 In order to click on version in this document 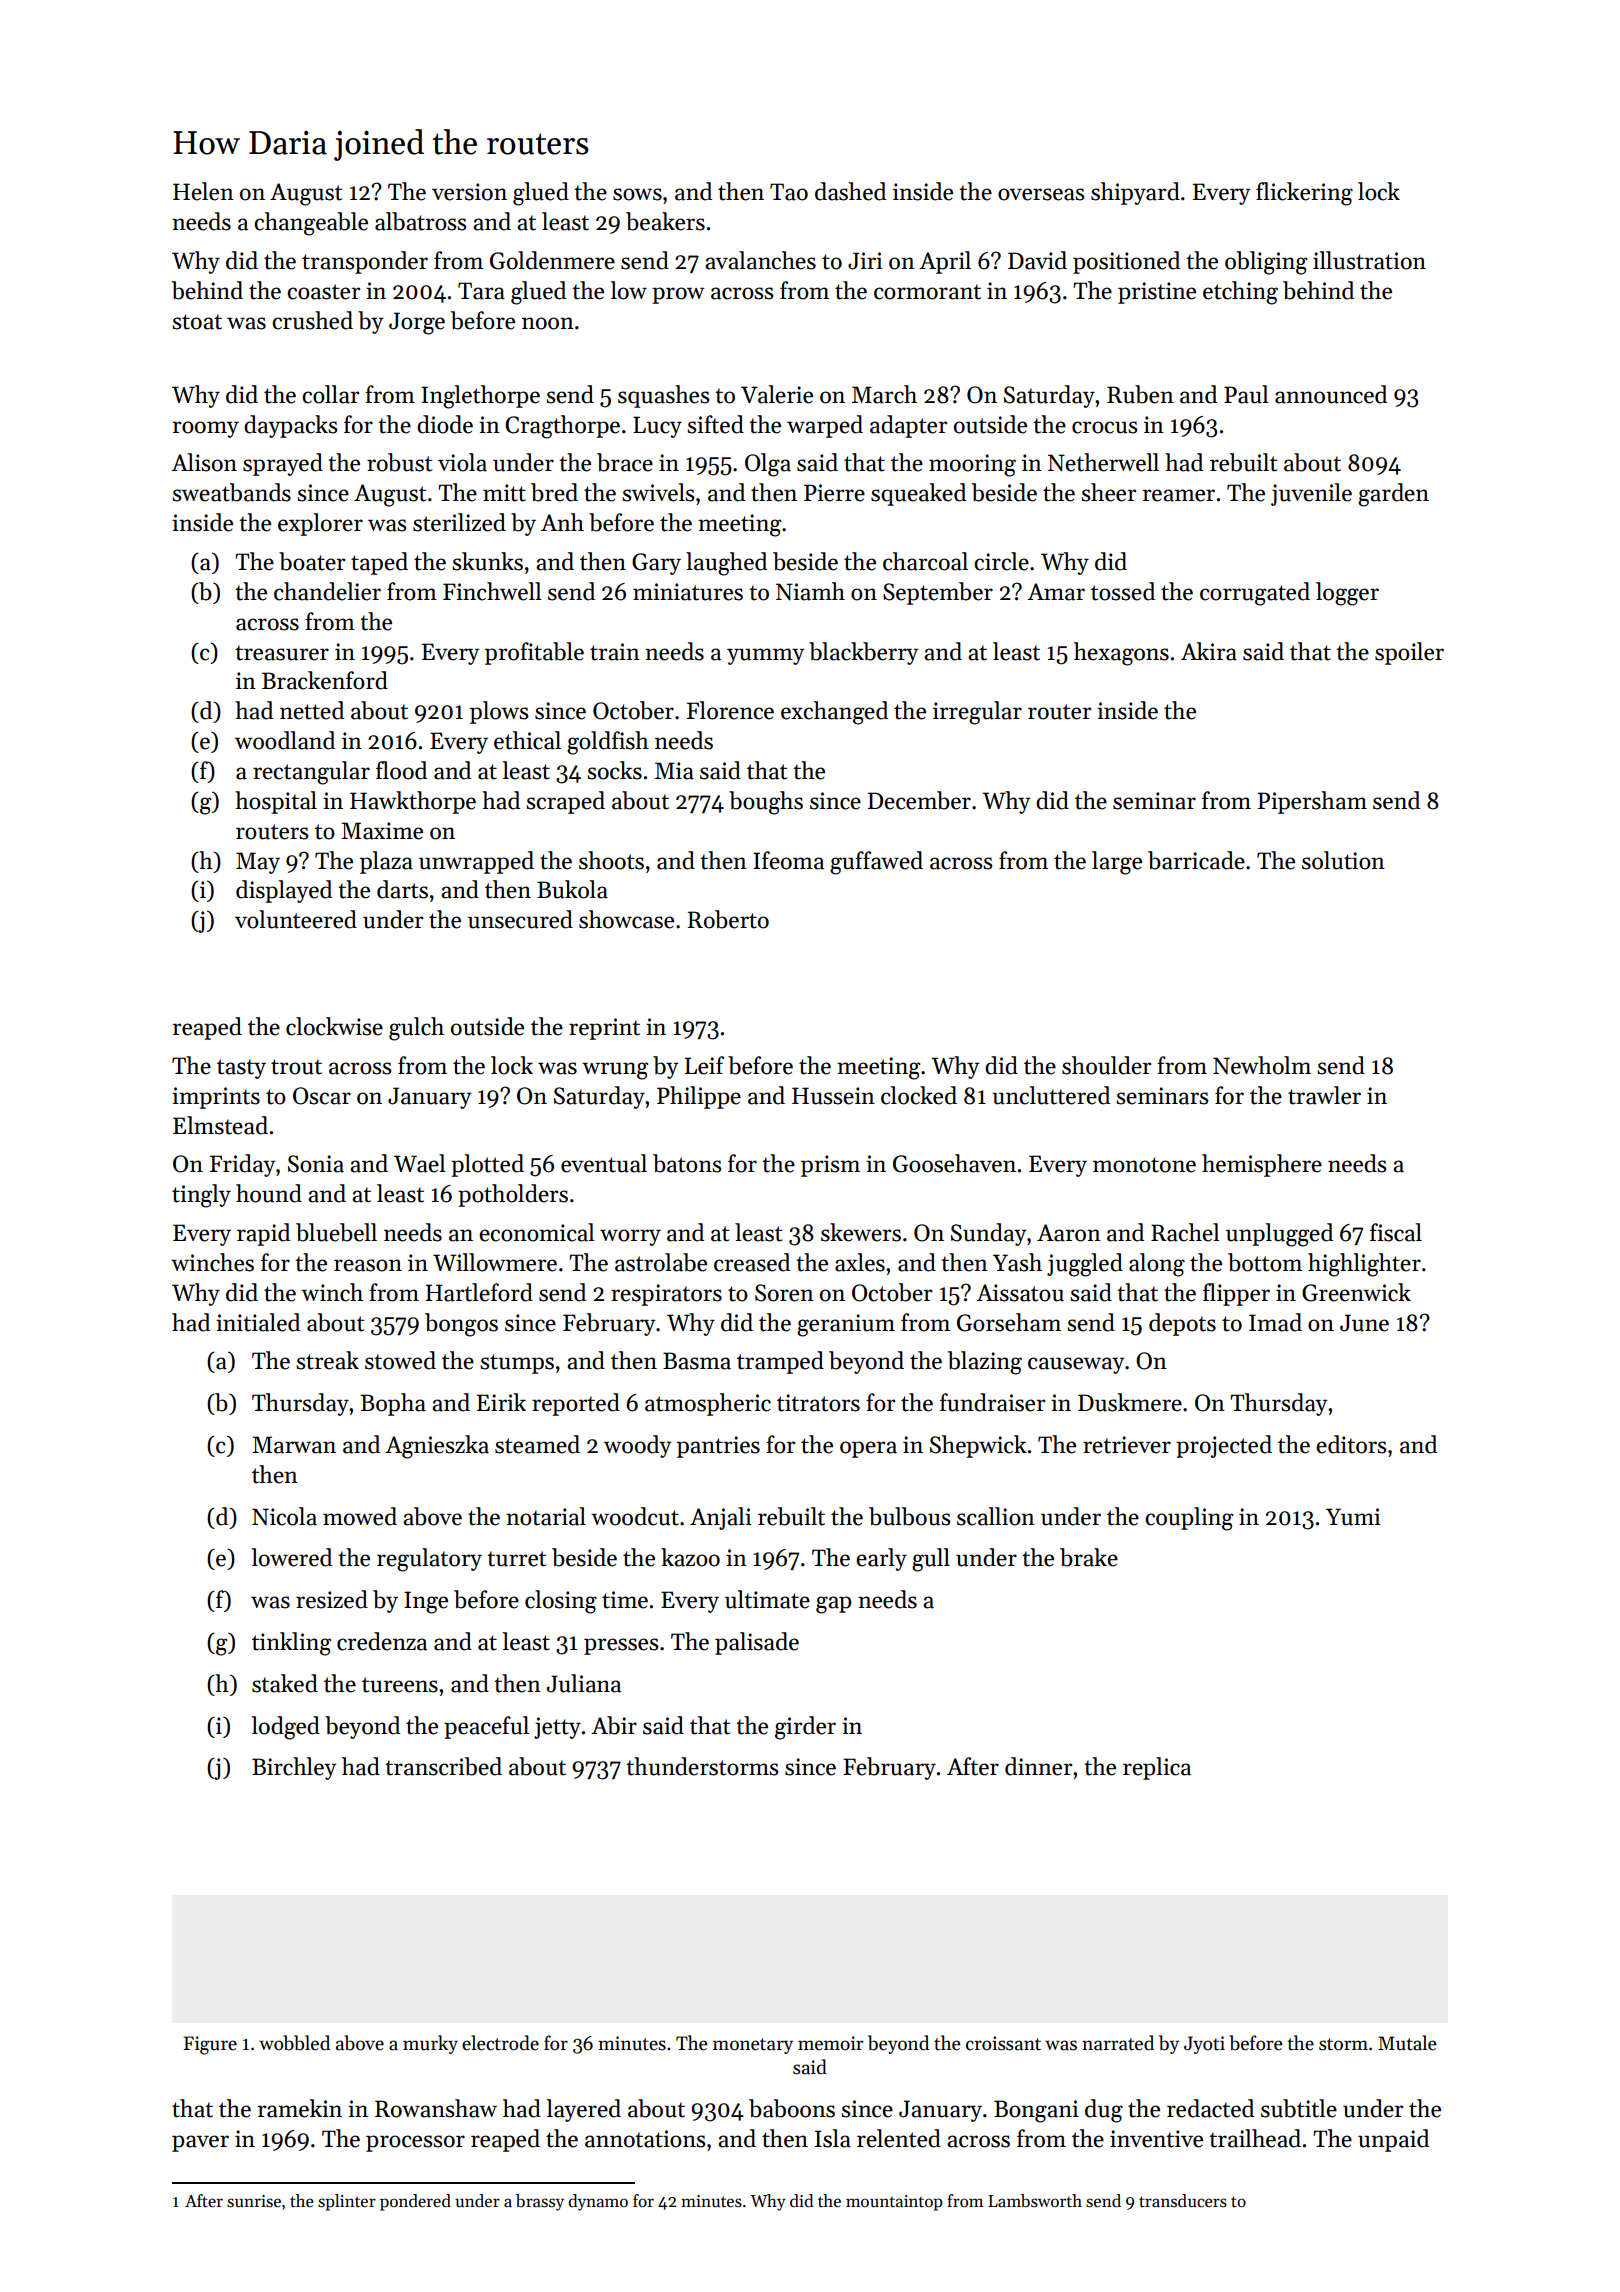, I will do `click(469, 192)`.
